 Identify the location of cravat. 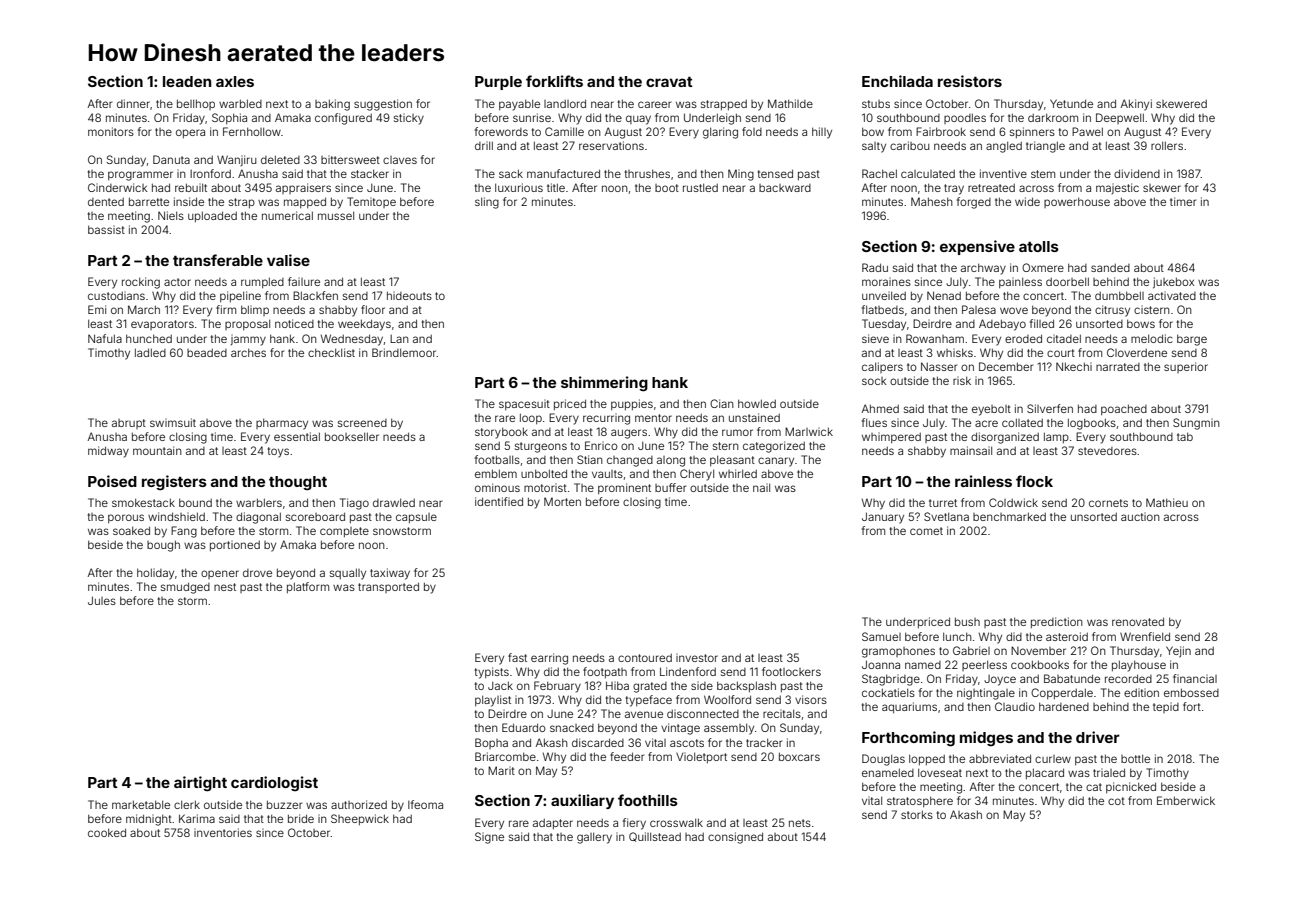
(669, 82).
